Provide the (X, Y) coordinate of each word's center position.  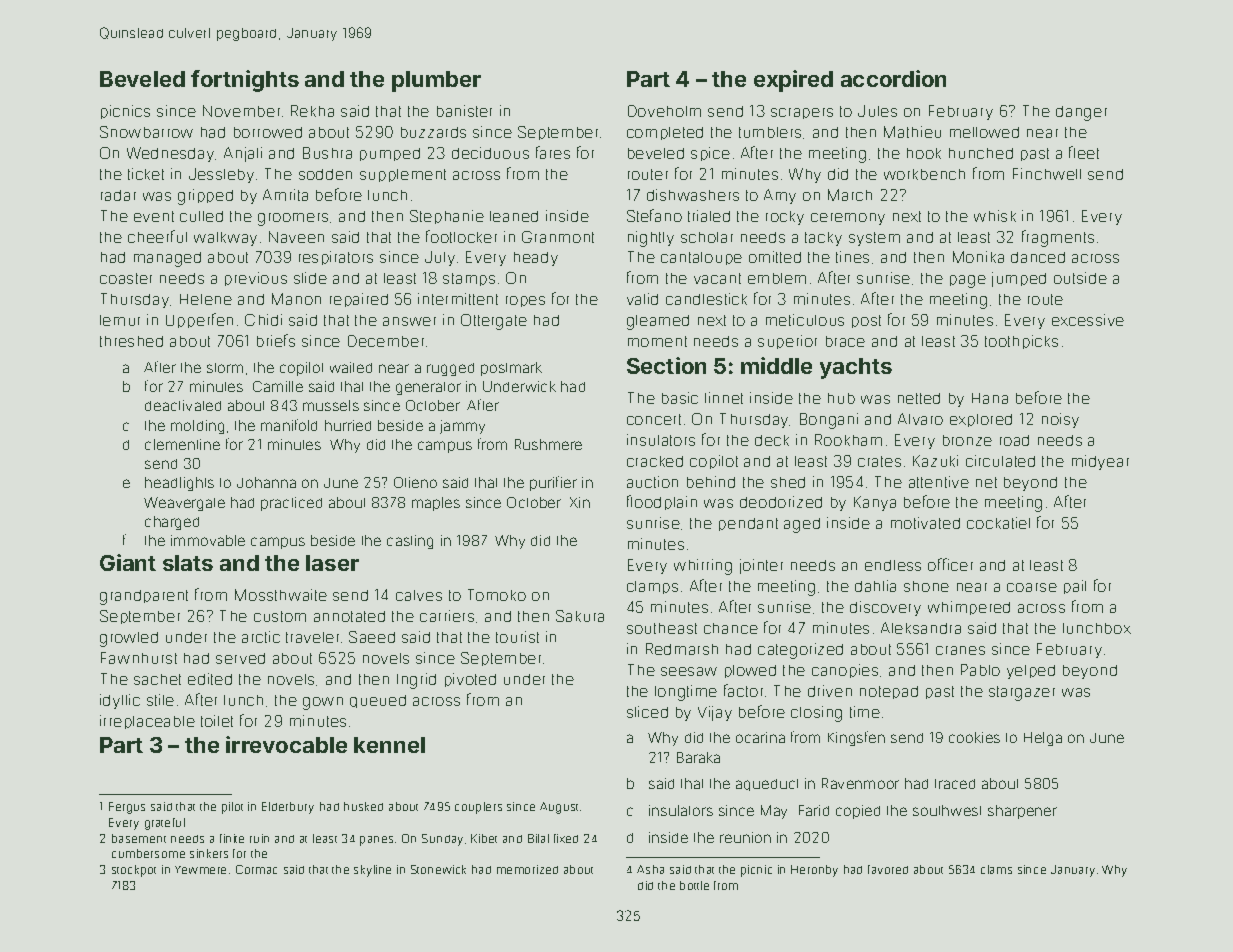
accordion (893, 78)
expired (793, 81)
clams (996, 869)
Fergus (127, 808)
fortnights (245, 81)
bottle (694, 885)
